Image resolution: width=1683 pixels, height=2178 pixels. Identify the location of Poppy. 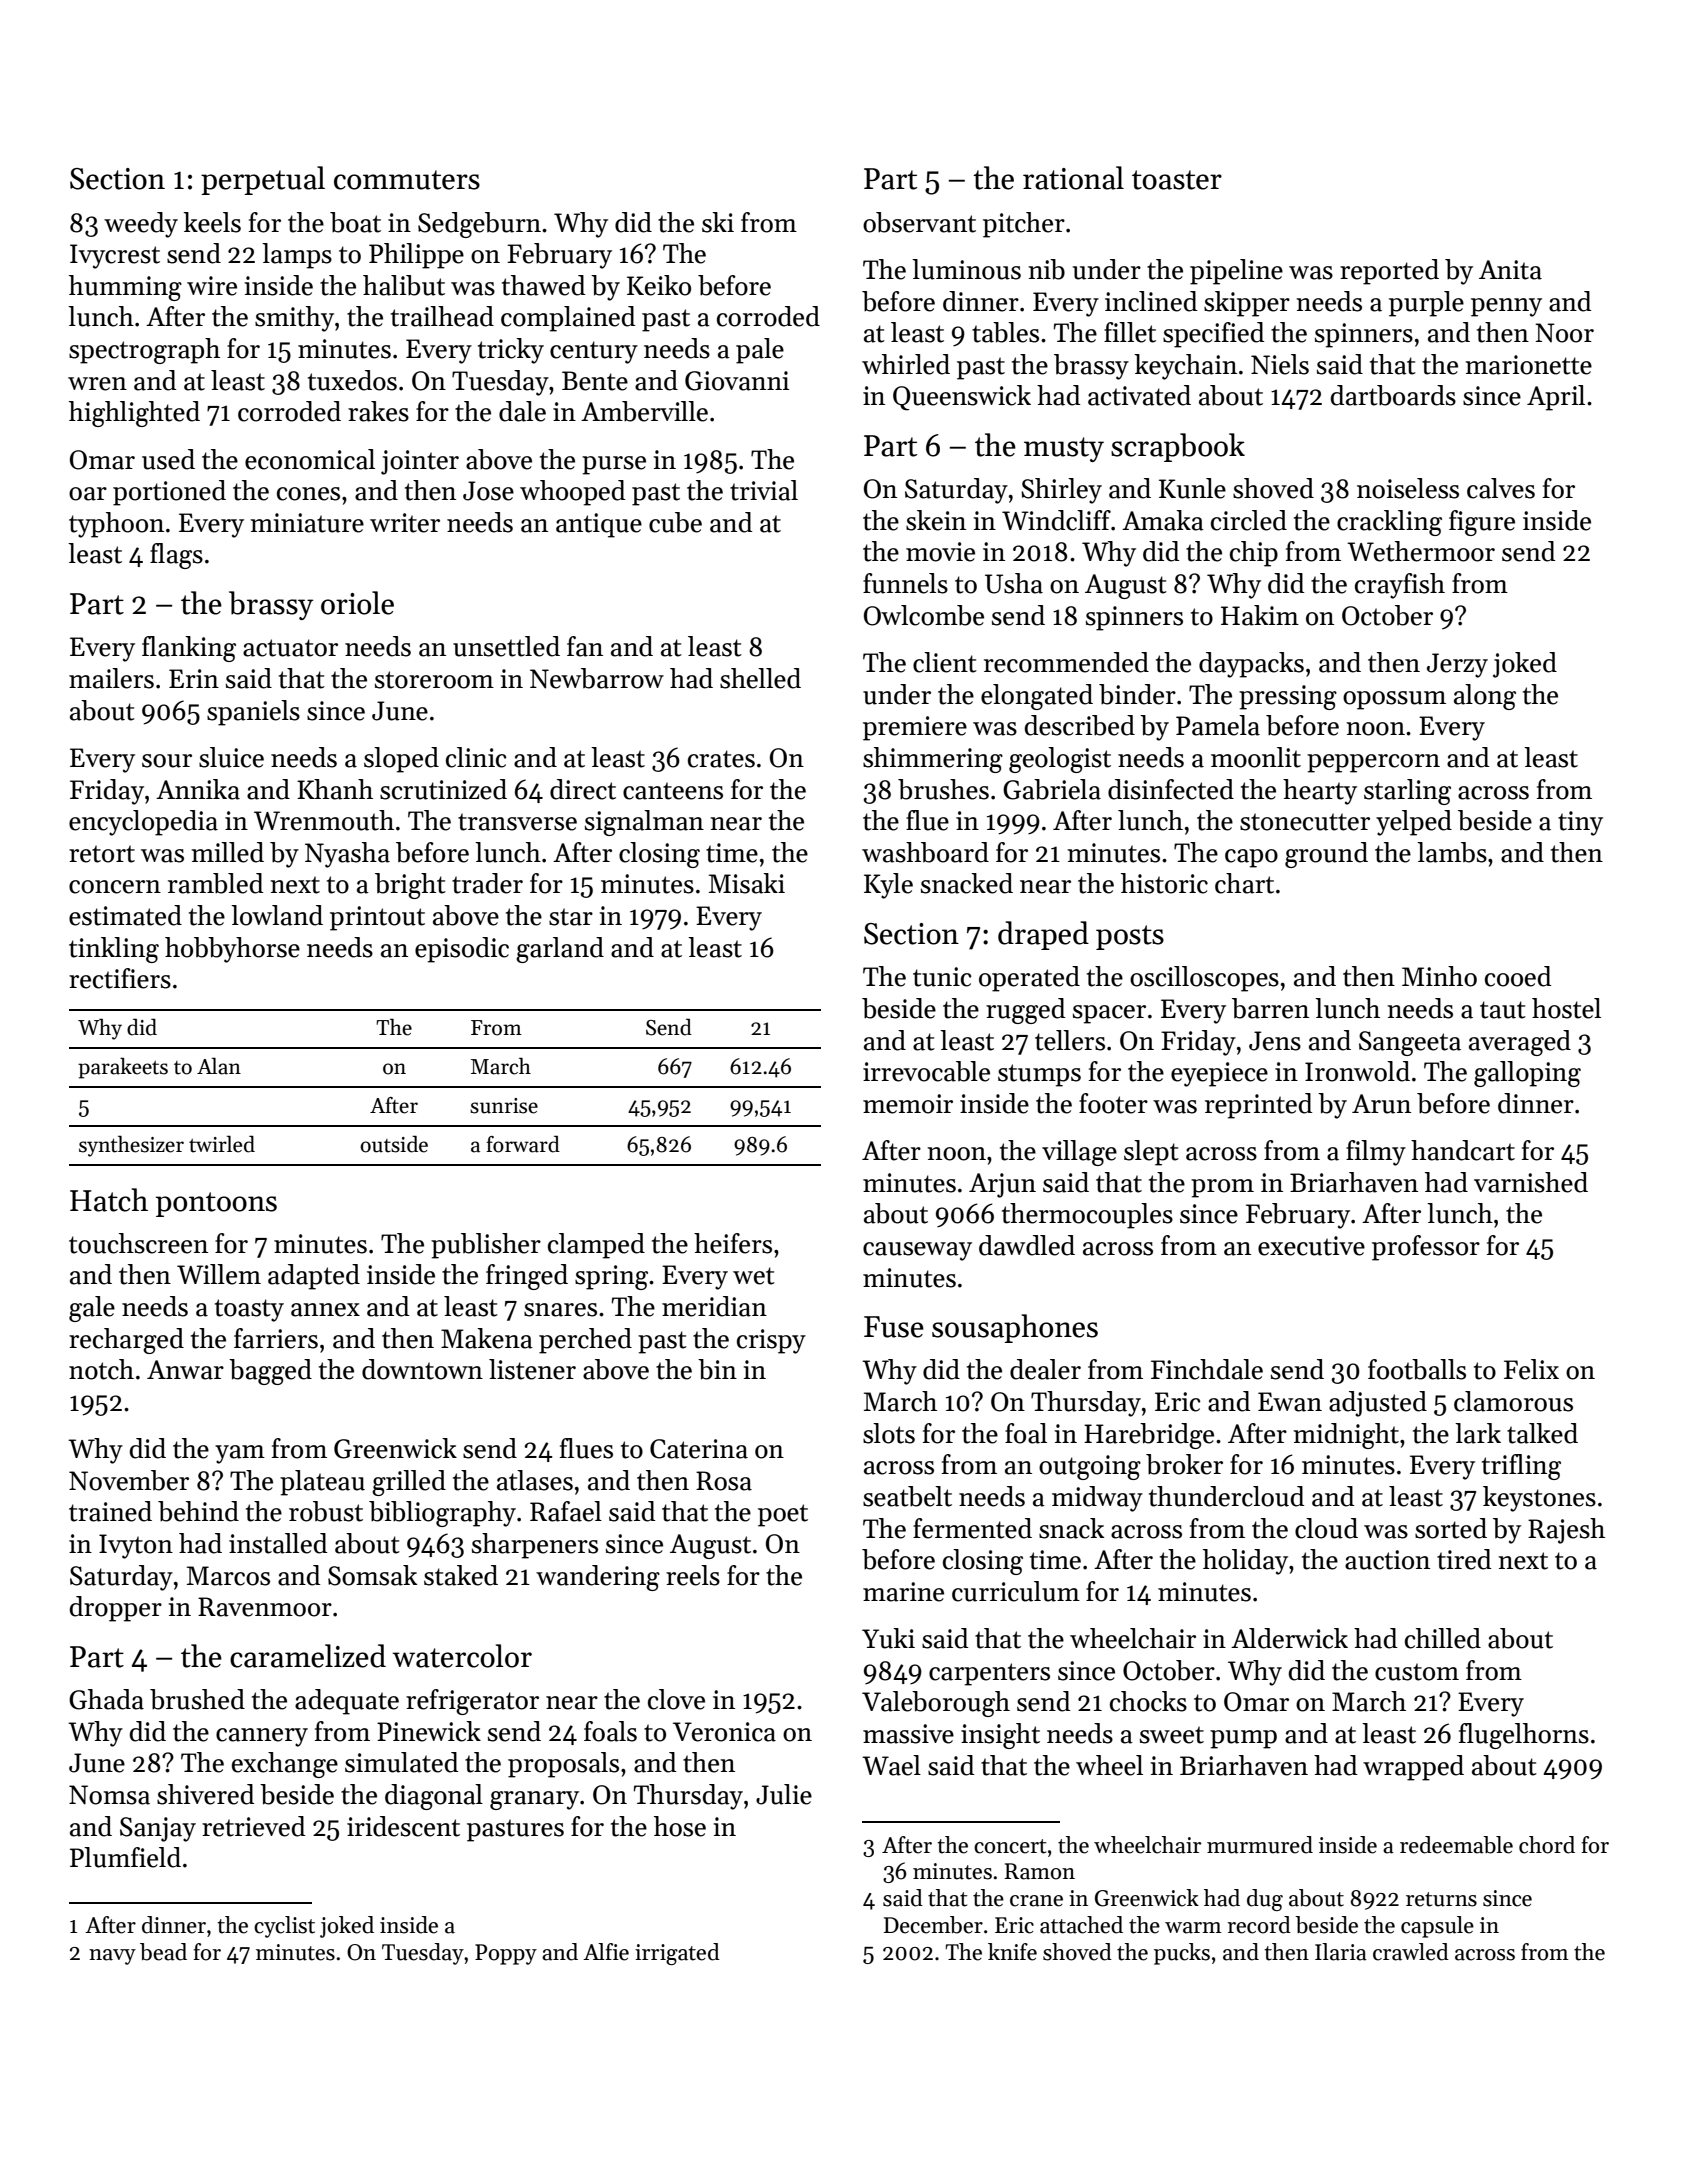
(506, 1954).
